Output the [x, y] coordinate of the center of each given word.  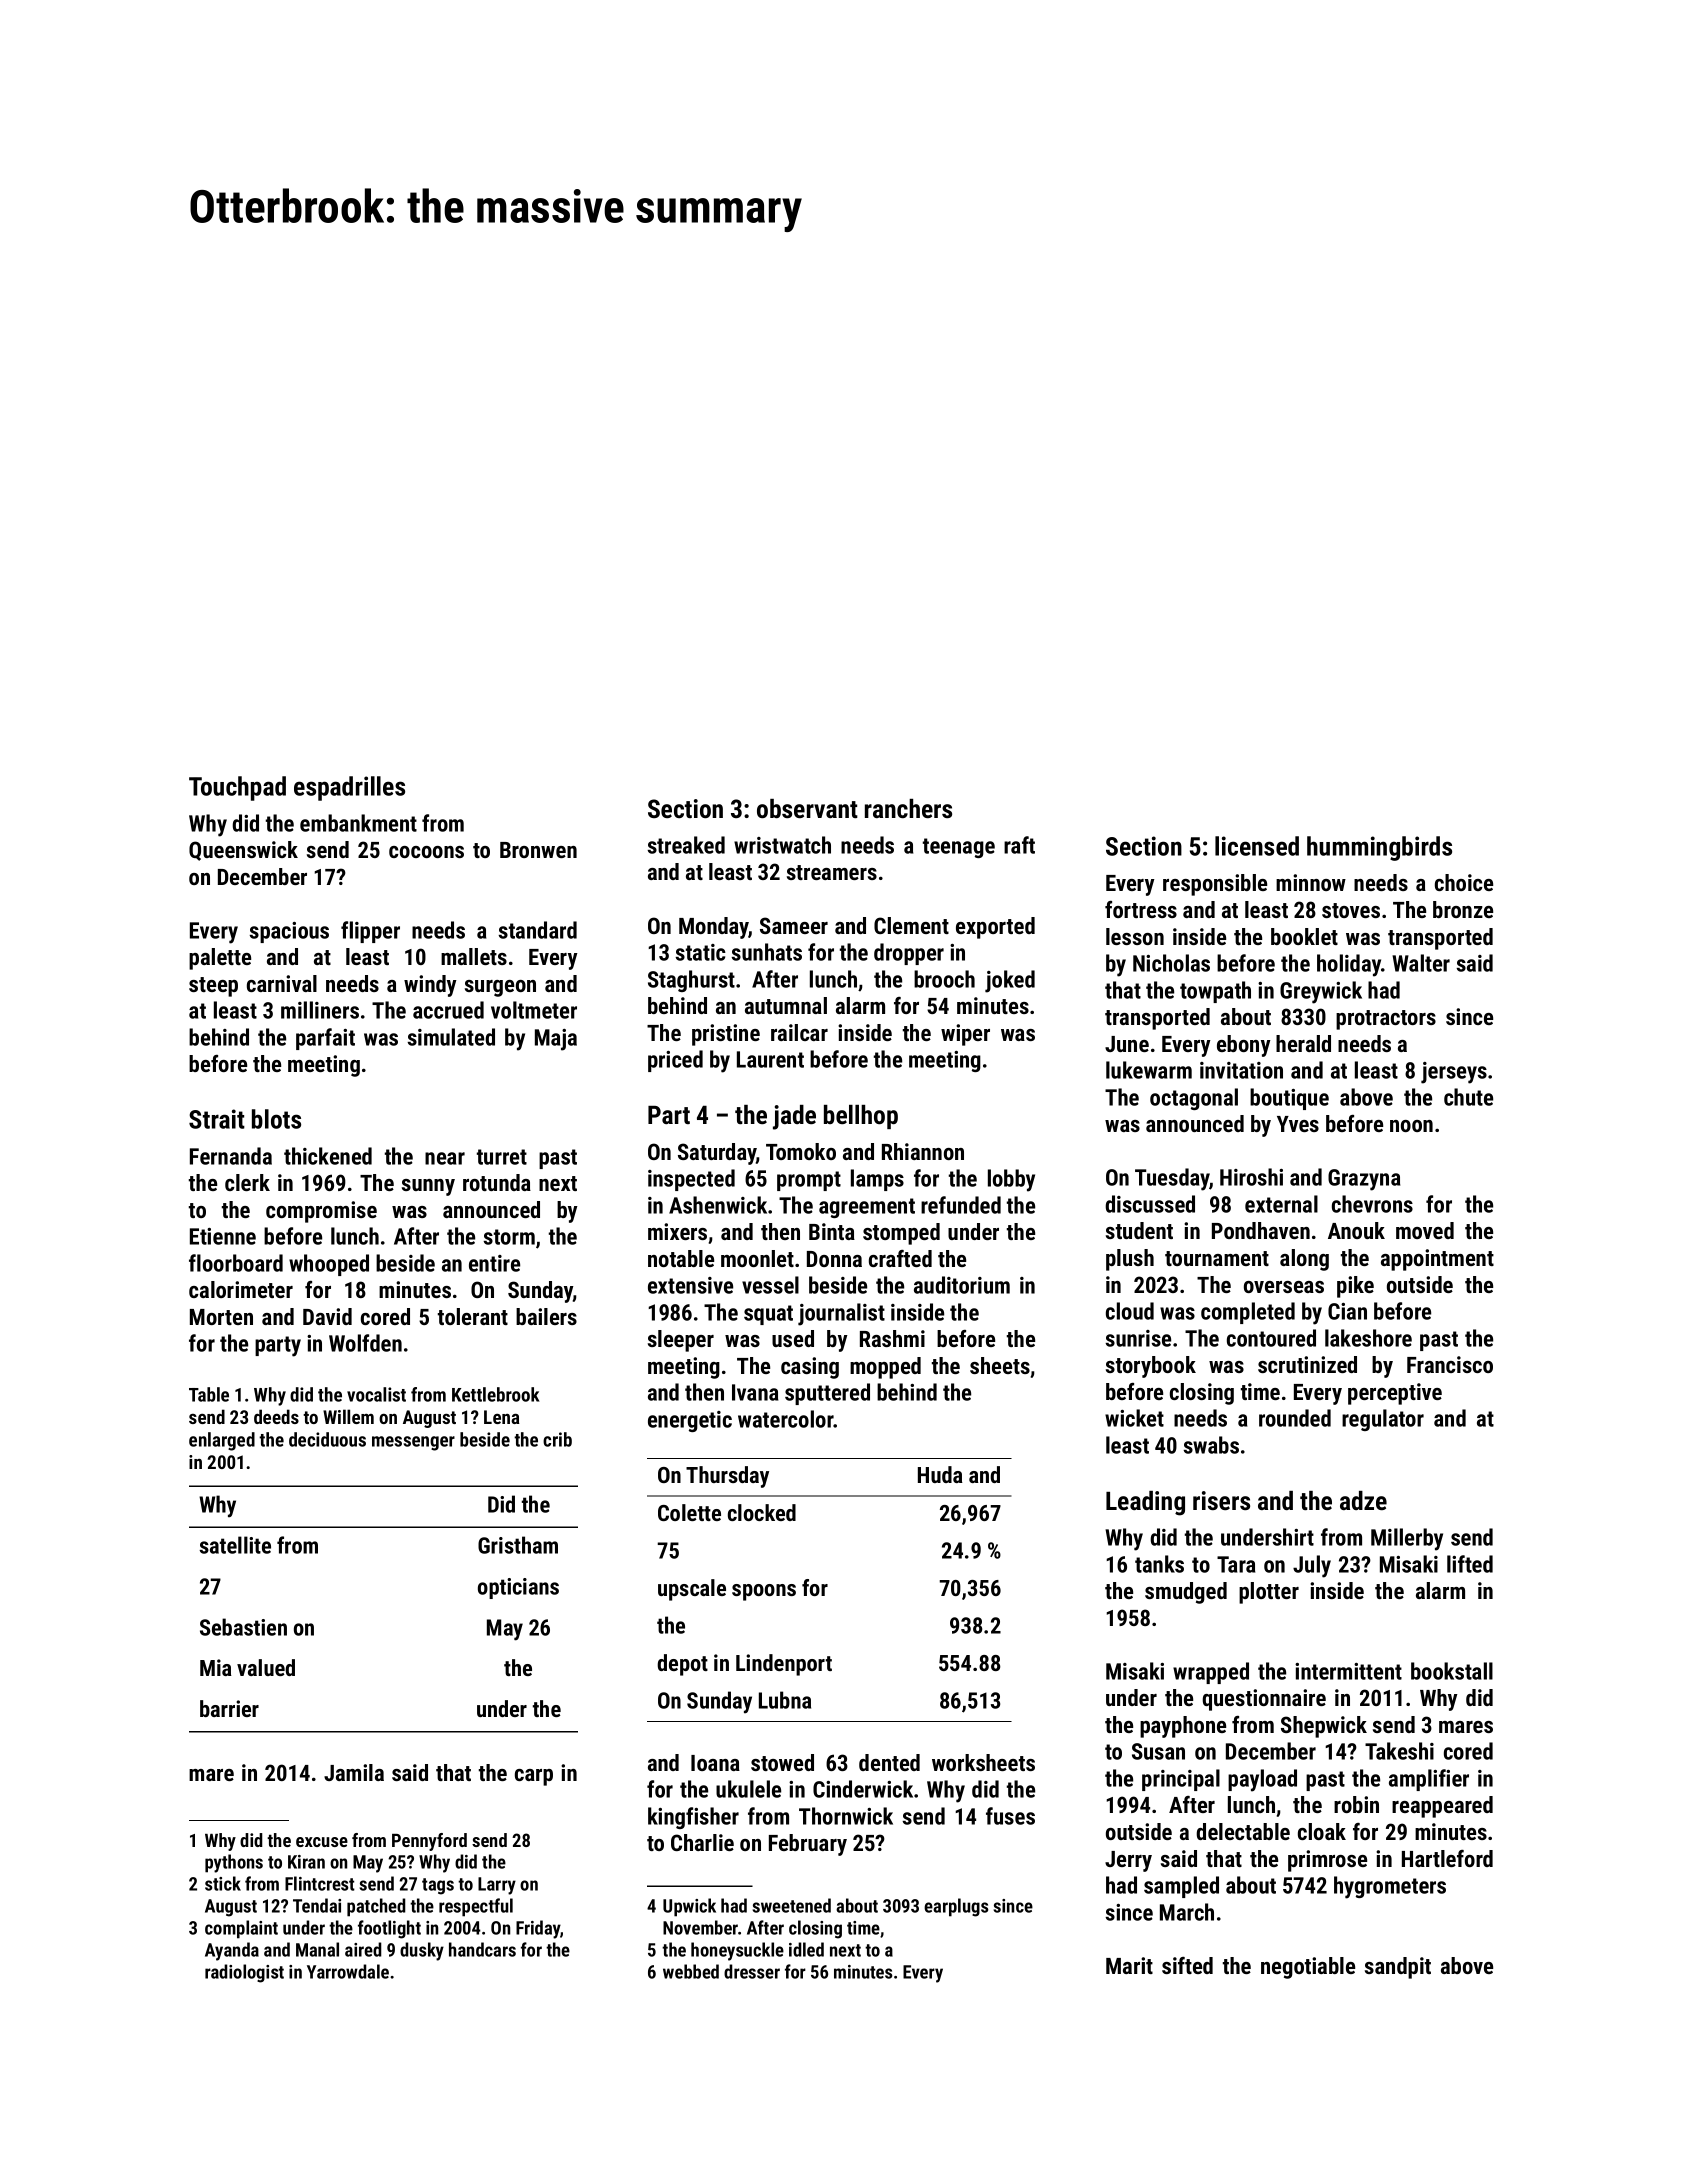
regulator [1383, 1420]
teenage [959, 848]
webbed [691, 1971]
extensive [690, 1285]
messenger [413, 1443]
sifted [1187, 1965]
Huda [940, 1474]
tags [438, 1886]
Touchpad [237, 788]
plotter [1269, 1593]
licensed [1257, 846]
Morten [221, 1317]
